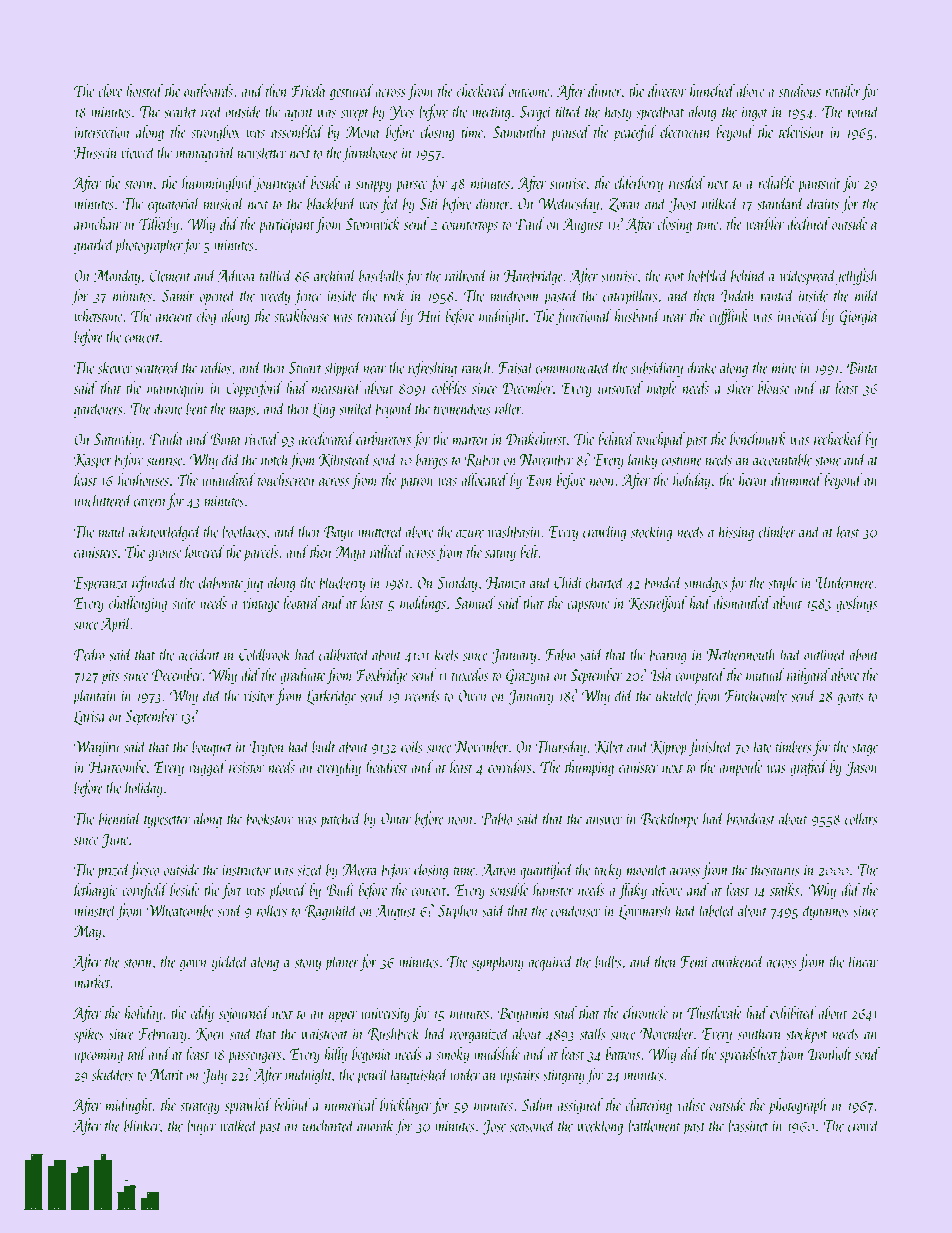  Describe the element at coordinates (776, 182) in the page. I see `reliable` at that location.
